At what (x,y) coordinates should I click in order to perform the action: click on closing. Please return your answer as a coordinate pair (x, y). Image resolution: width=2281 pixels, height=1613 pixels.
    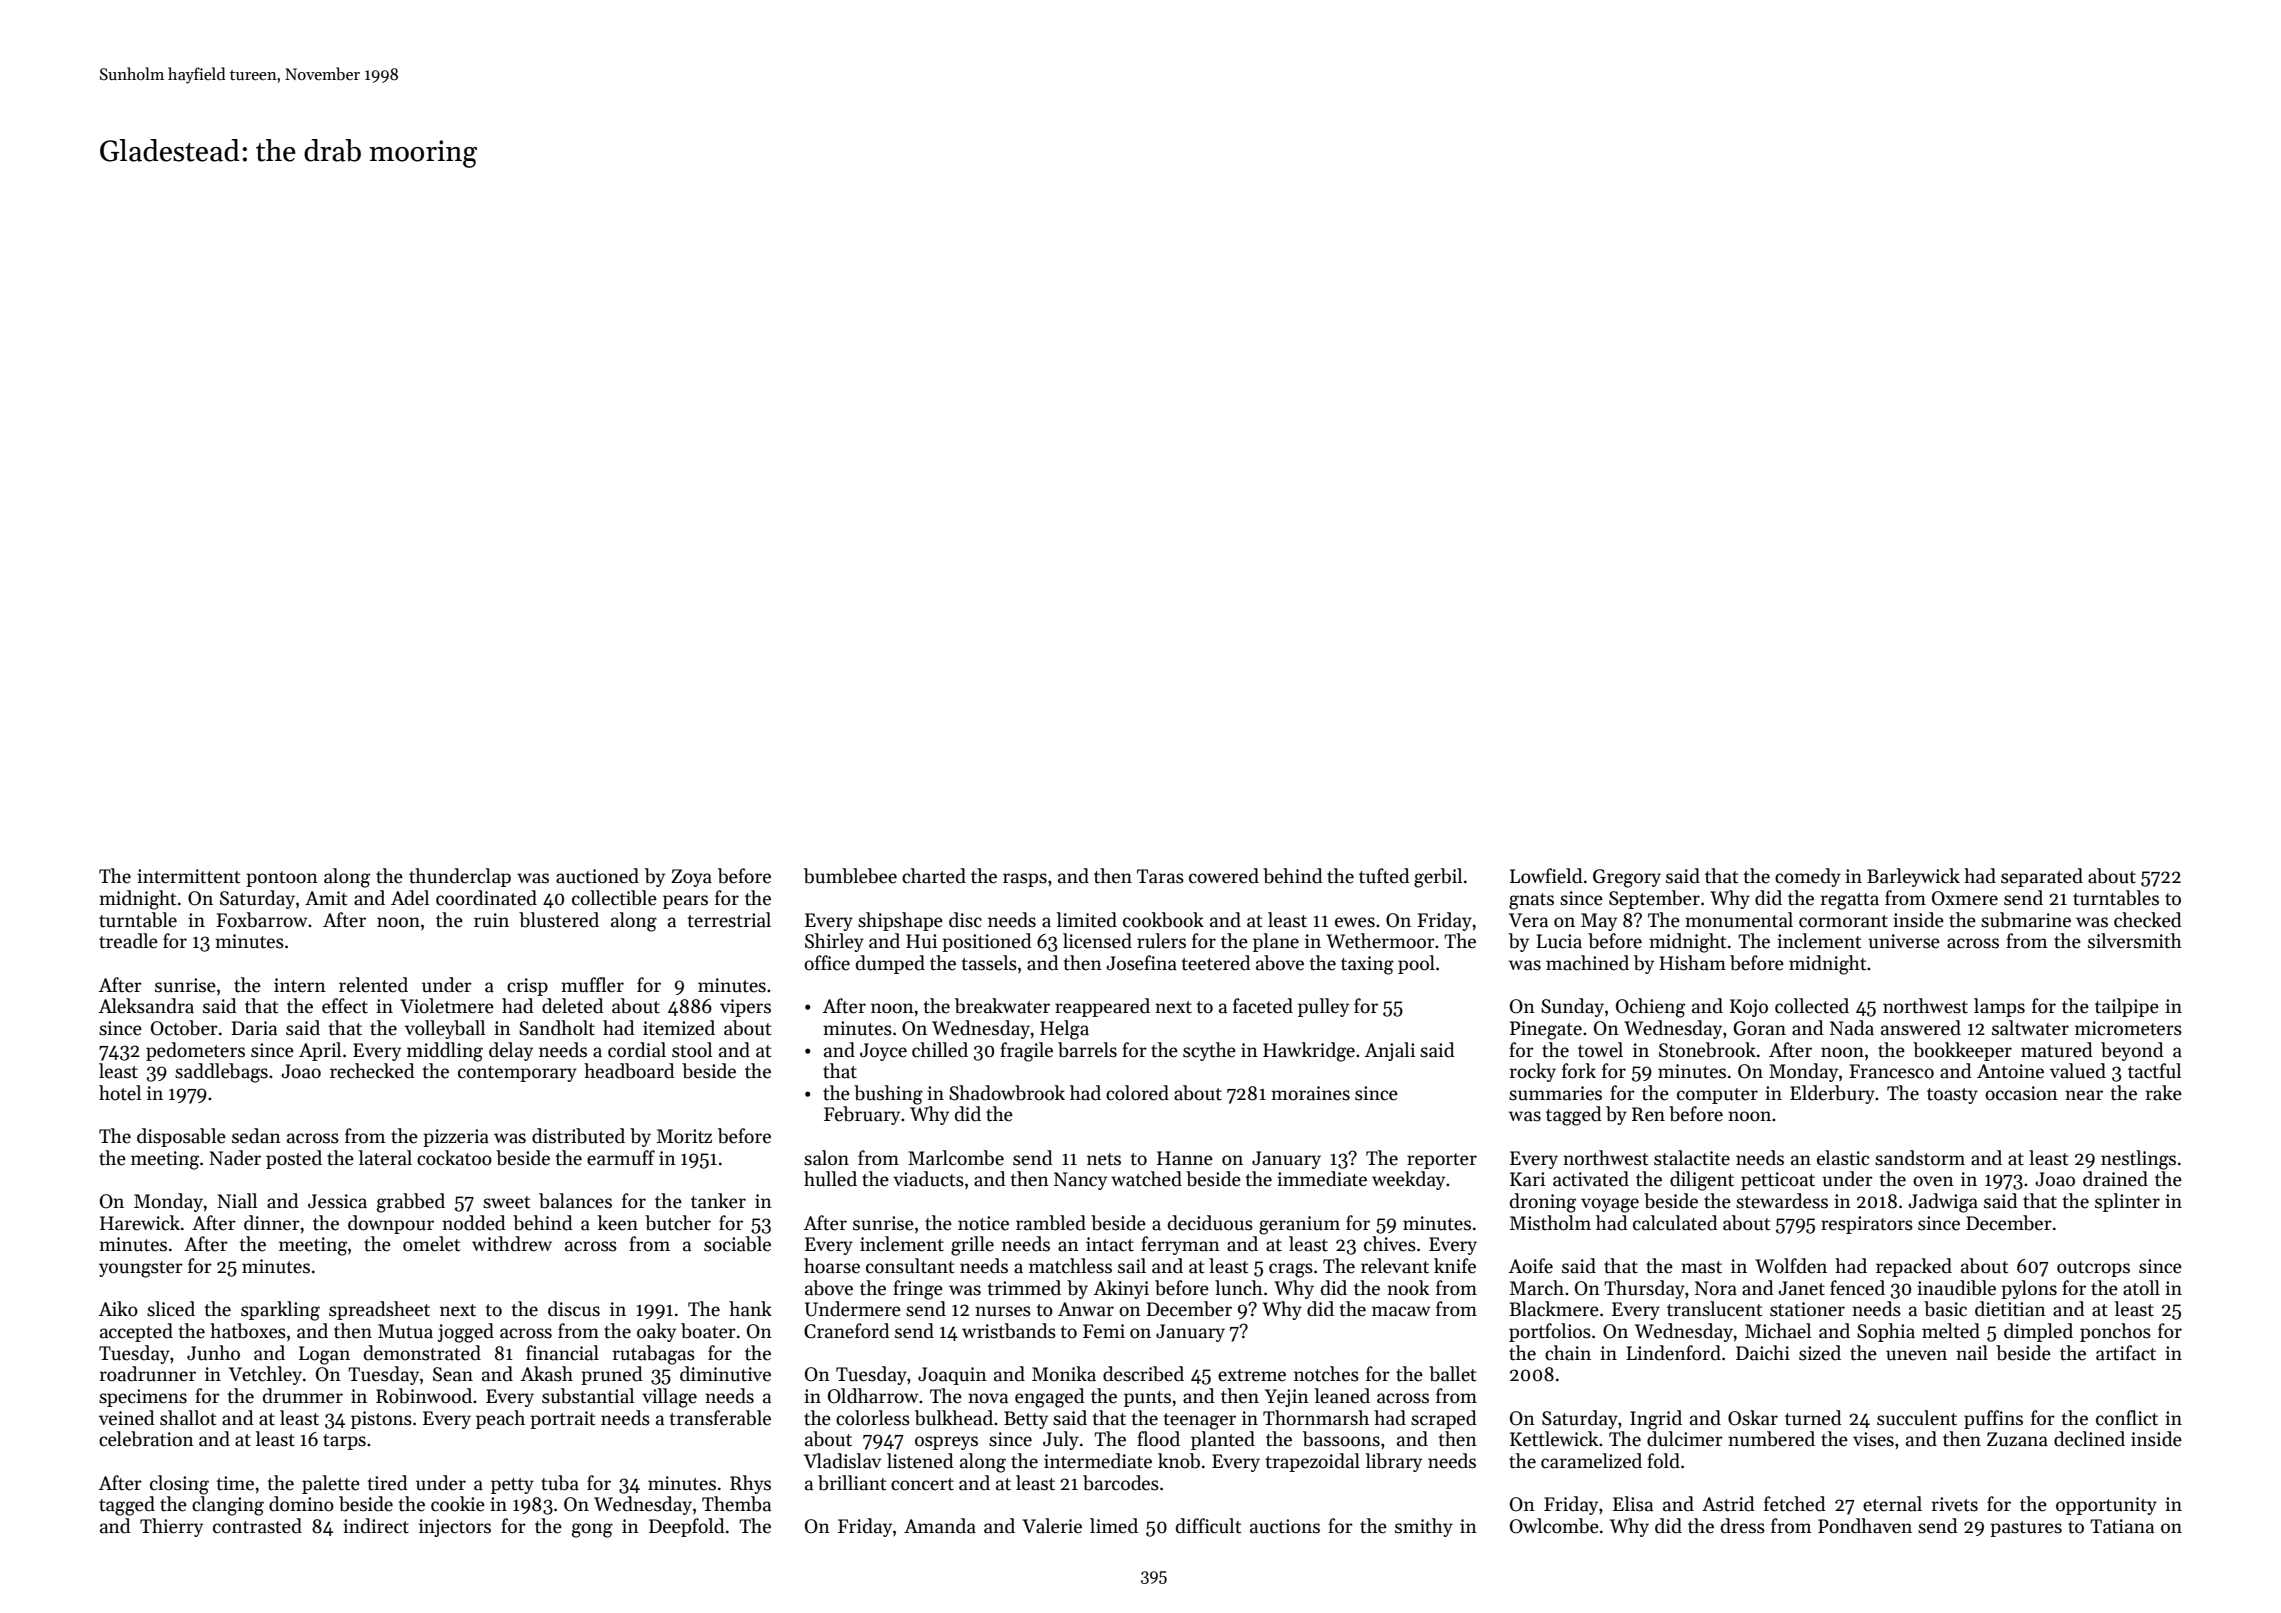
    Looking at the image, I should click on (179, 1485).
